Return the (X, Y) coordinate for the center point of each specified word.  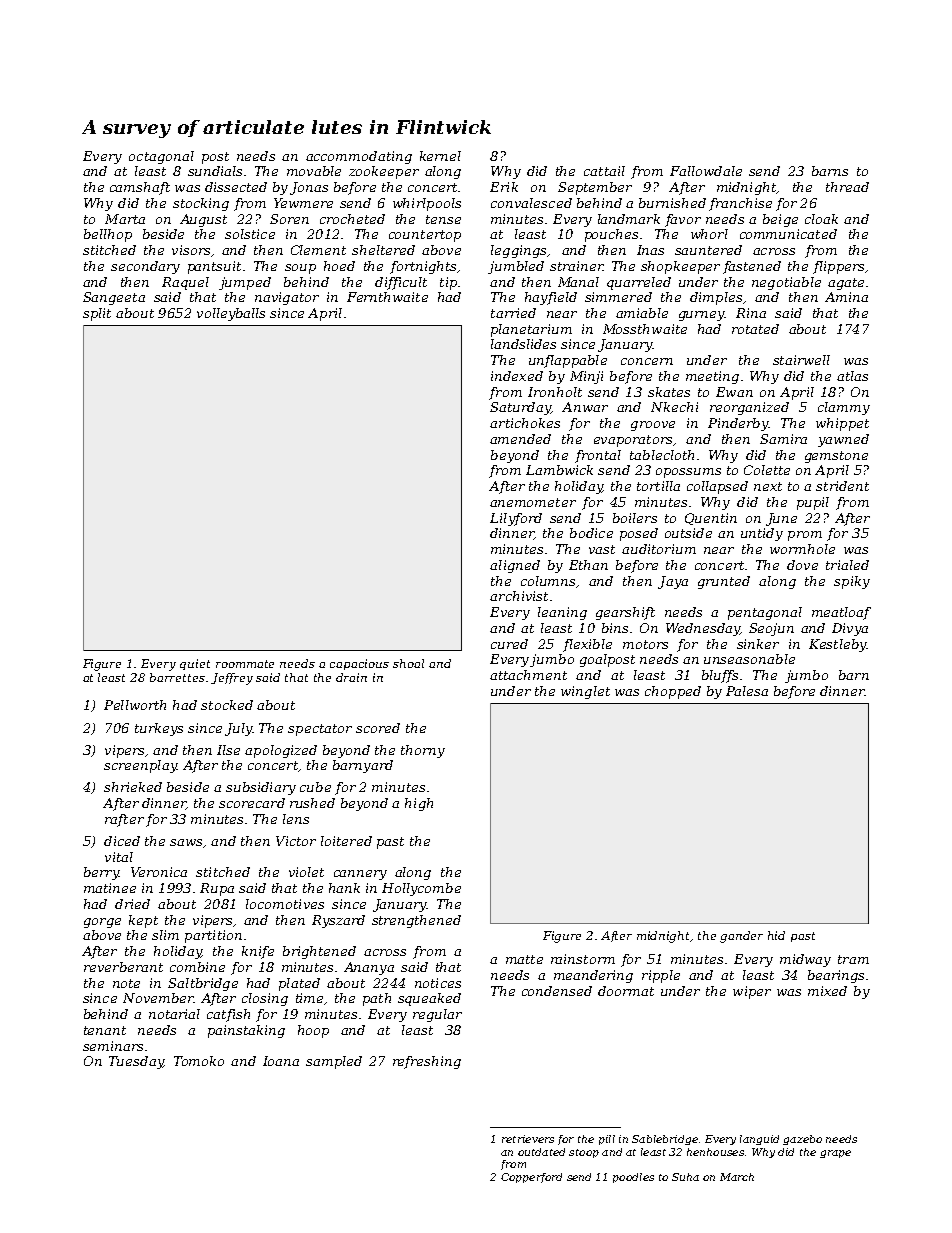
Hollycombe (421, 889)
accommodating (359, 157)
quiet (195, 664)
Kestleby (838, 645)
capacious (359, 664)
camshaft (140, 188)
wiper (752, 992)
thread (847, 187)
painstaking (246, 1031)
